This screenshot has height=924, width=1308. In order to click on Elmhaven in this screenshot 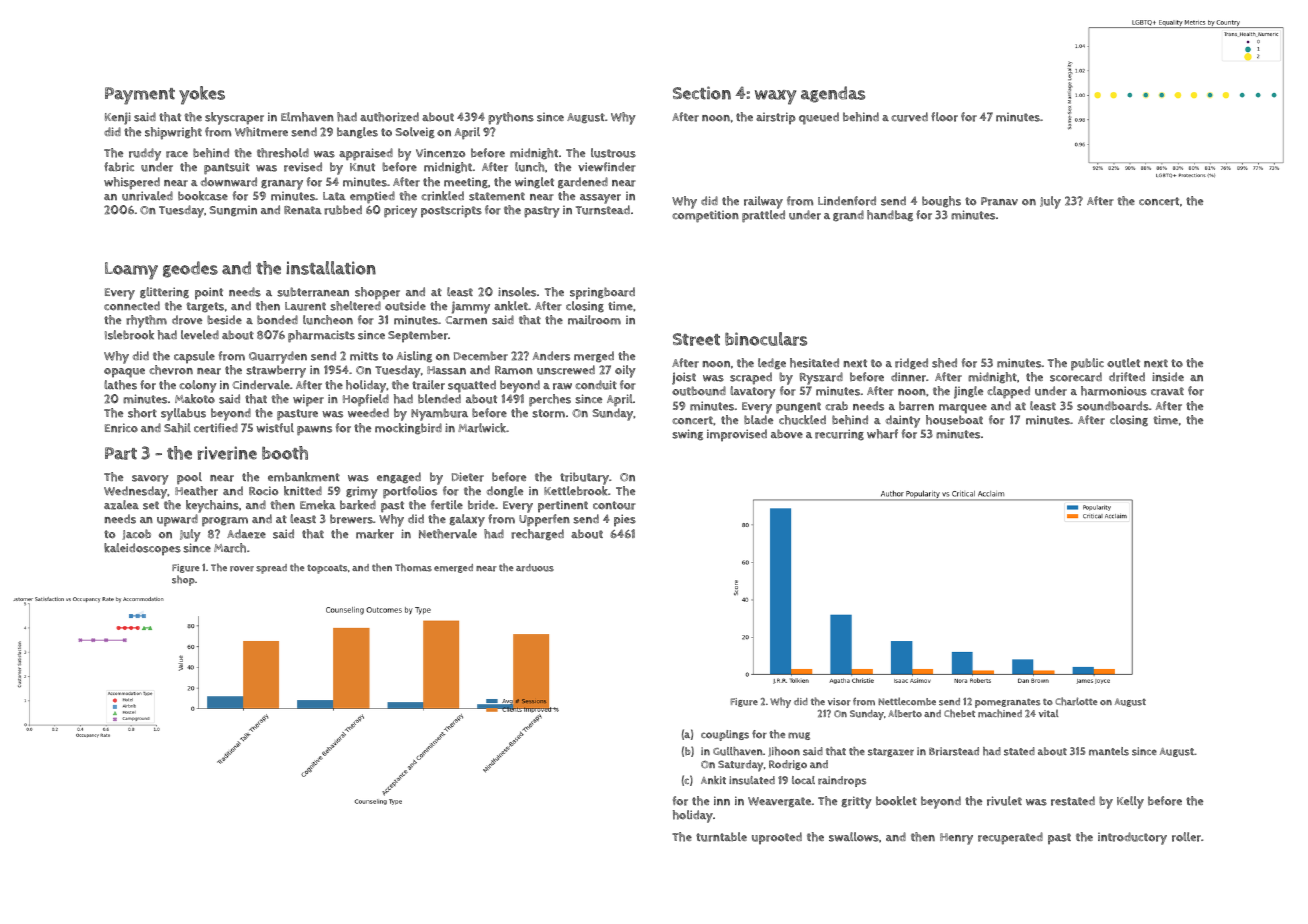, I will do `click(307, 117)`.
